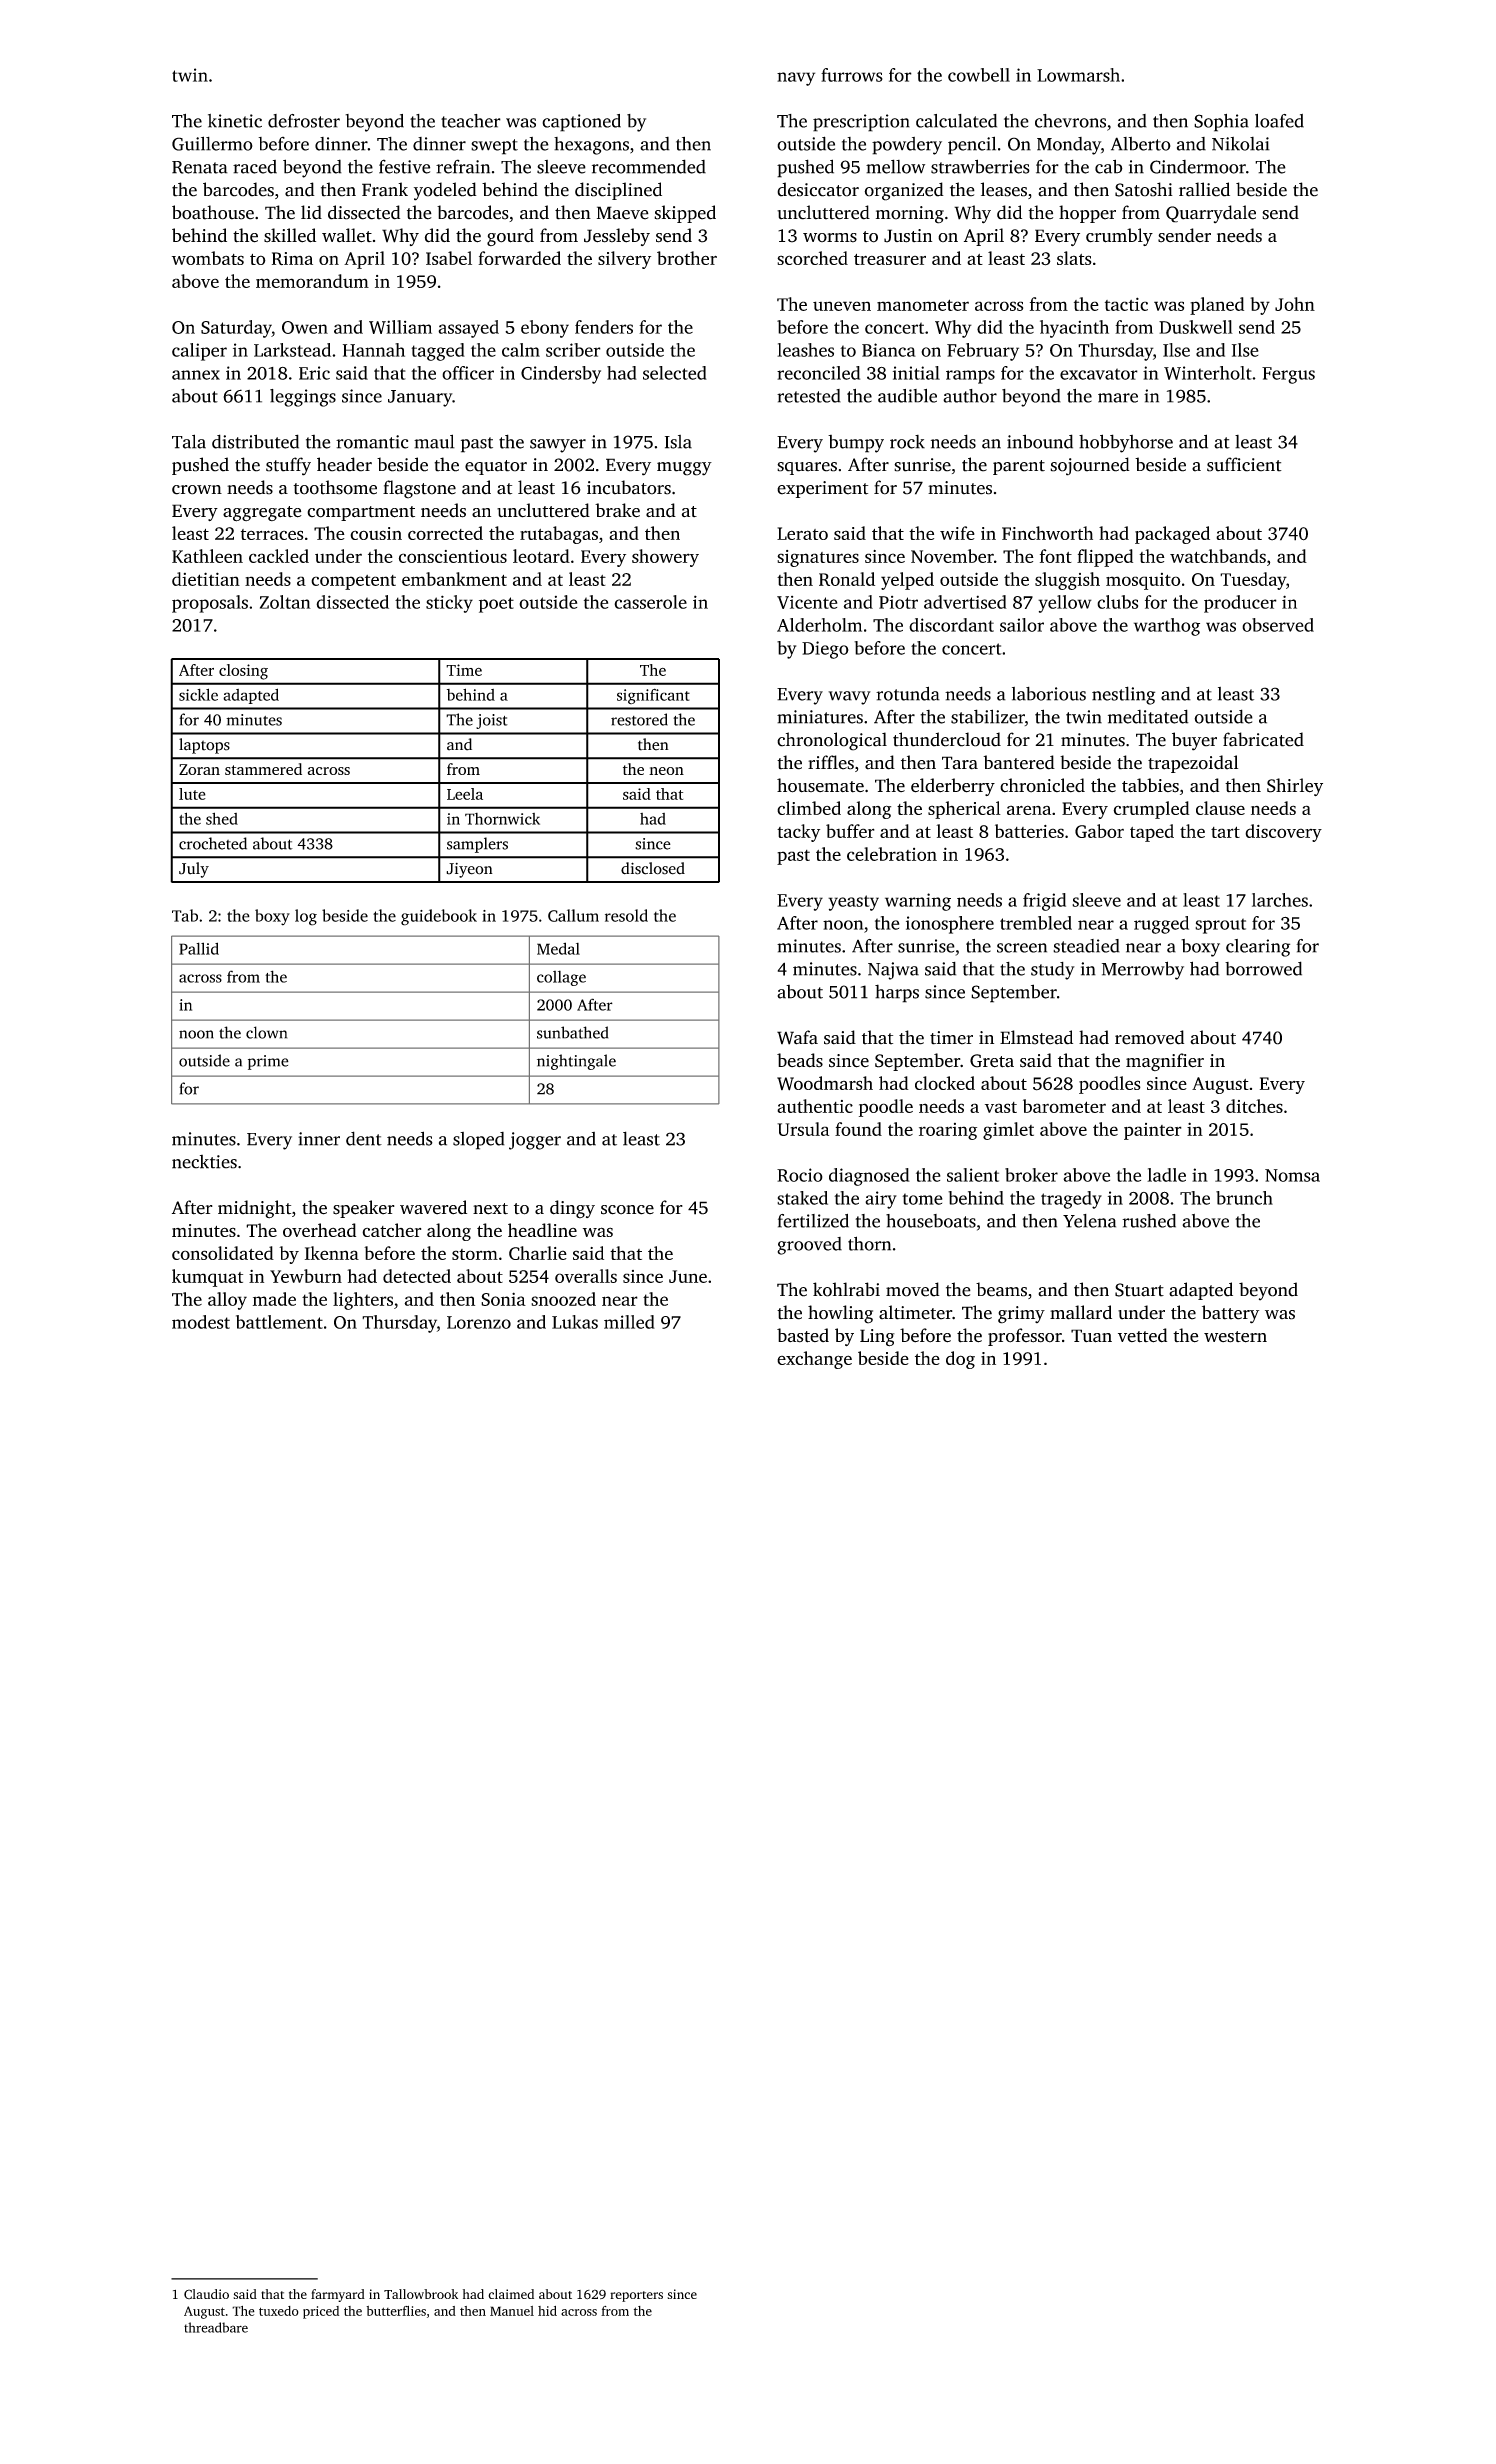 This image has height=2464, width=1496. I want to click on teacher, so click(471, 121).
